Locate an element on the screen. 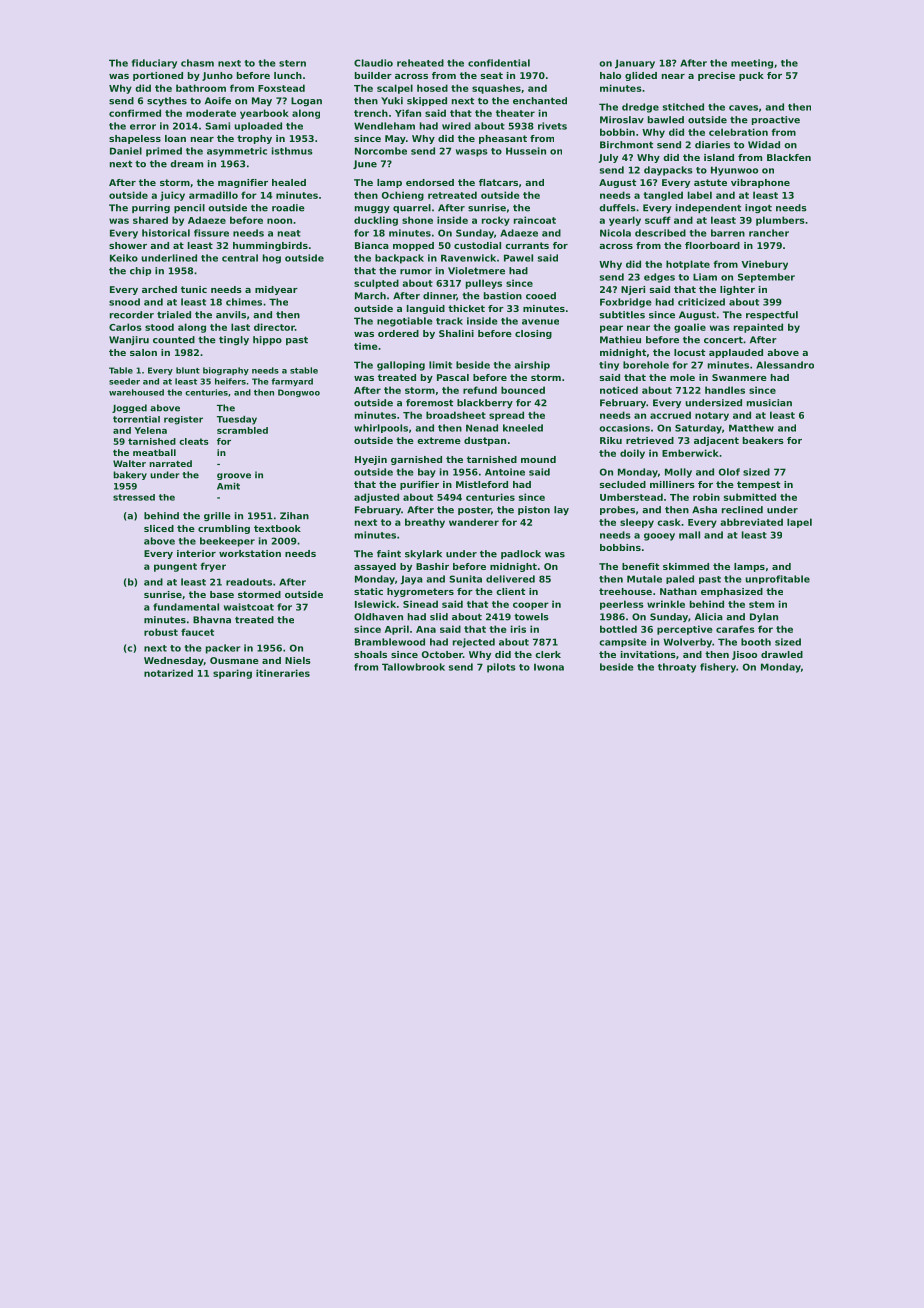 The image size is (924, 1308). Ousmane is located at coordinates (234, 660).
